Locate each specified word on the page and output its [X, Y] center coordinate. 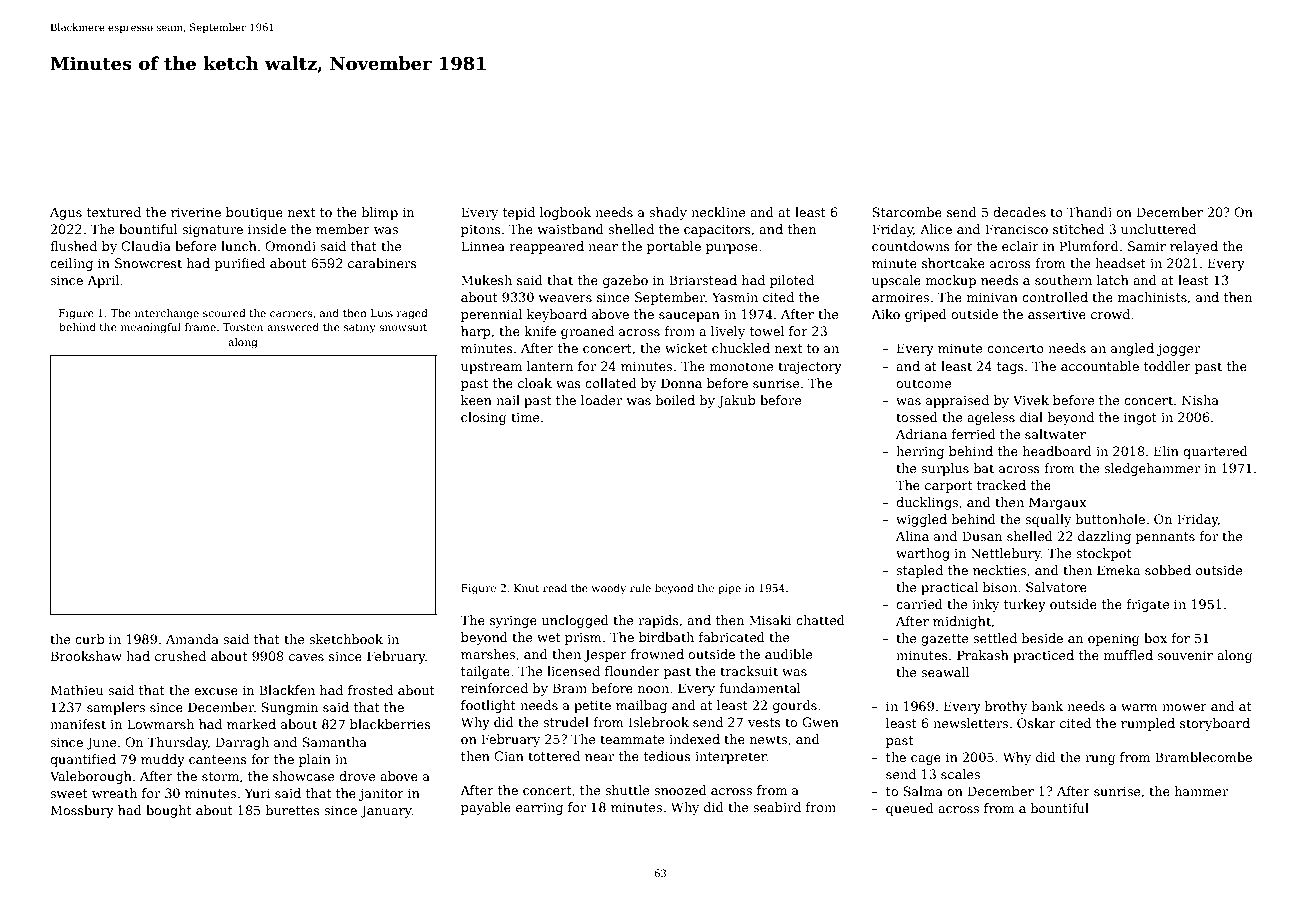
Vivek [1031, 400]
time [525, 417]
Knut [526, 588]
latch [1113, 280]
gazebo [625, 281]
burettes [293, 810]
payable [486, 808]
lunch [239, 246]
